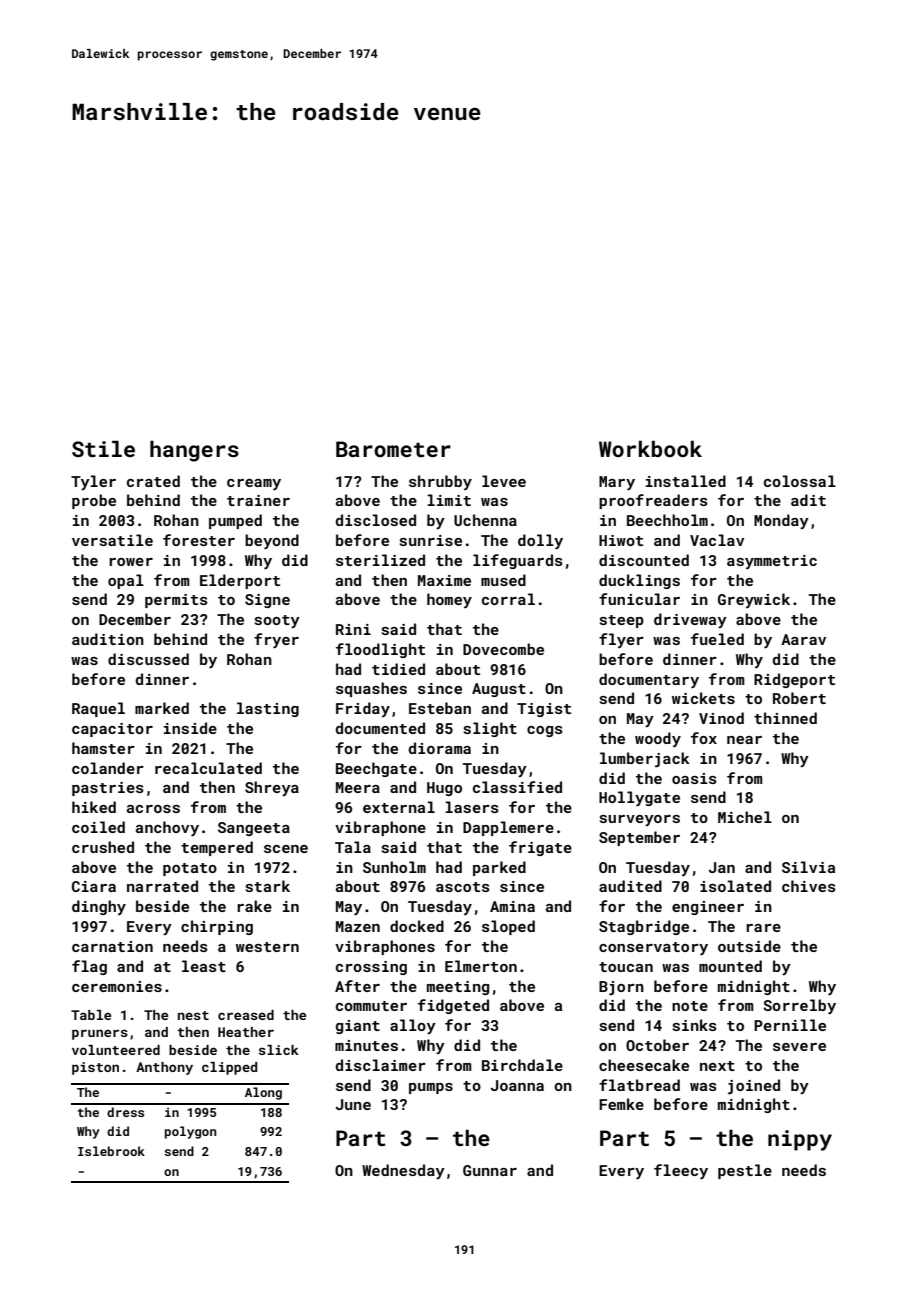  Describe the element at coordinates (808, 500) in the screenshot. I see `adit` at that location.
